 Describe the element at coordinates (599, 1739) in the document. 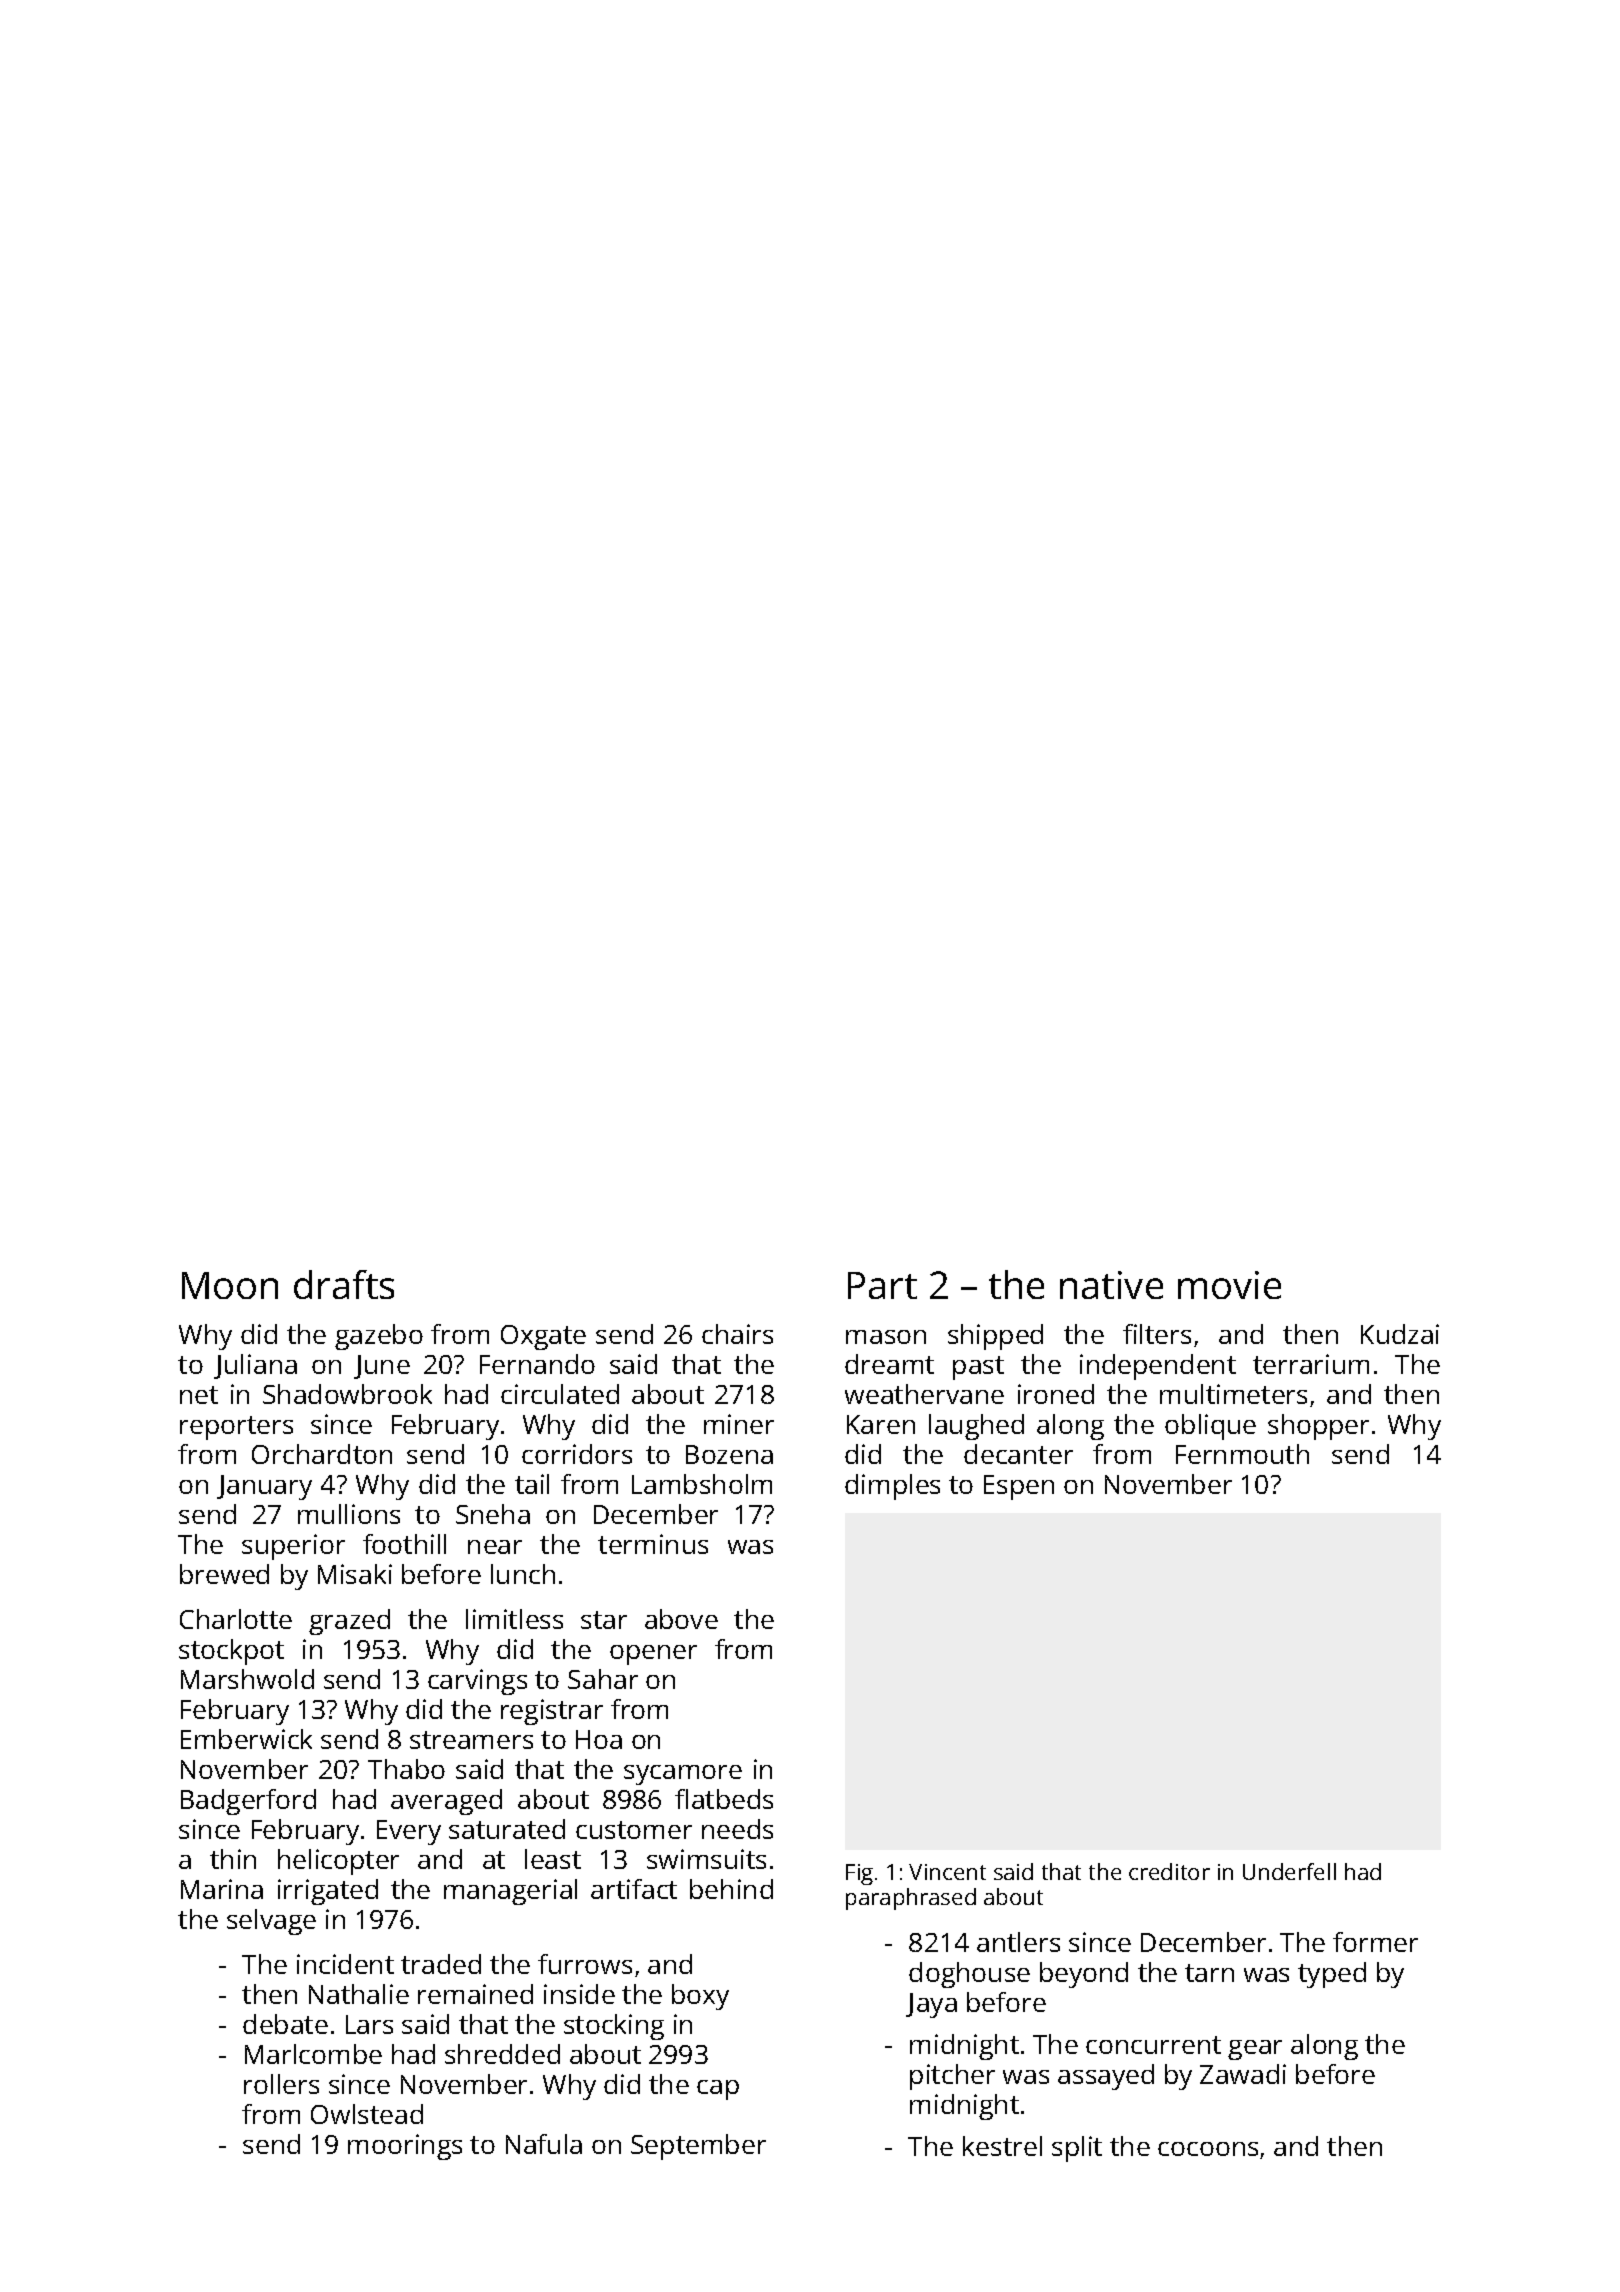

I see `Hoa` at that location.
